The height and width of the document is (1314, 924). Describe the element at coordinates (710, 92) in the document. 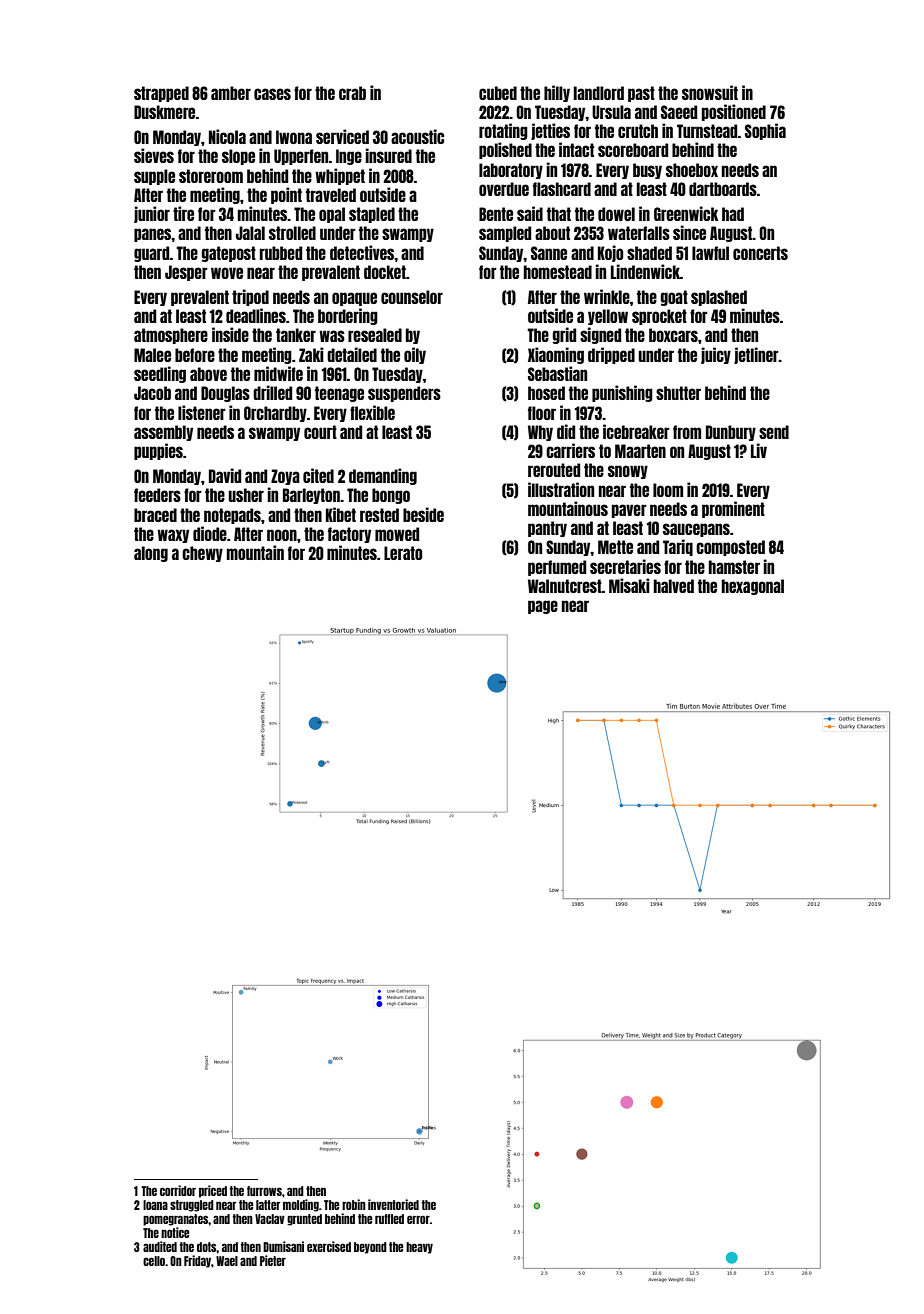

I see `snowsuit` at that location.
